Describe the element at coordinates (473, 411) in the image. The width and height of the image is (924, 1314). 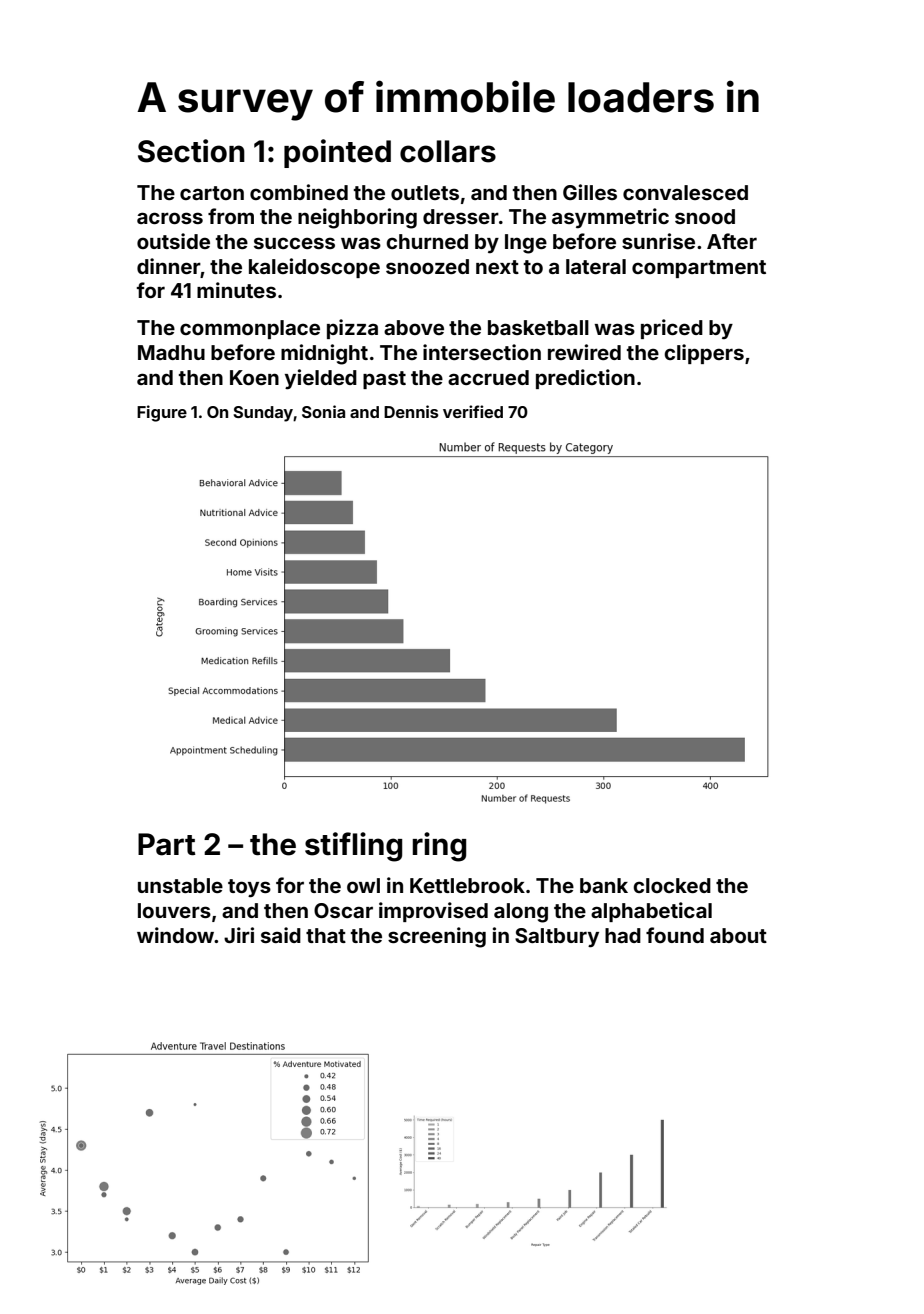
I see `verified` at that location.
